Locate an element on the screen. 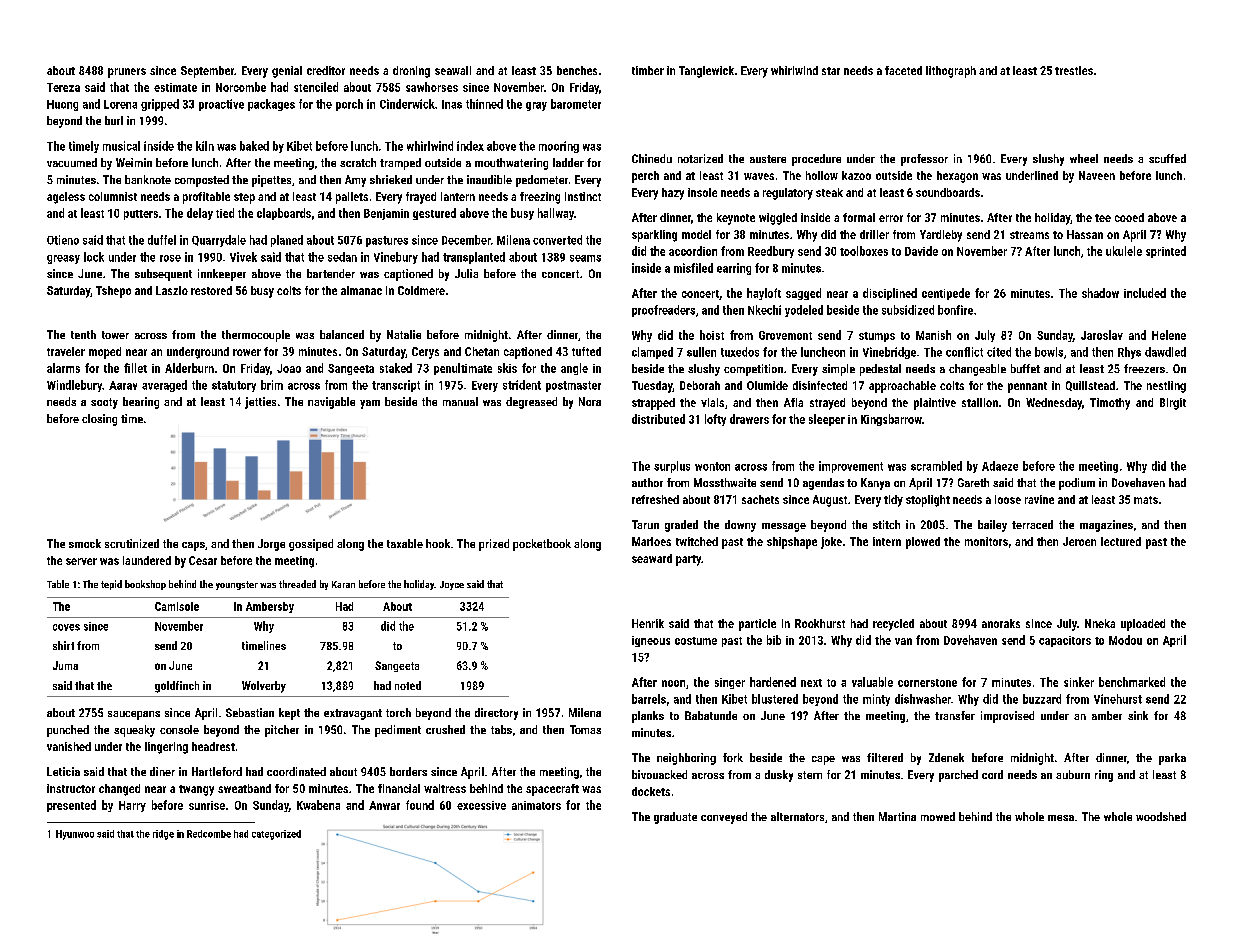 The width and height of the screenshot is (1233, 952). recycled is located at coordinates (893, 625).
